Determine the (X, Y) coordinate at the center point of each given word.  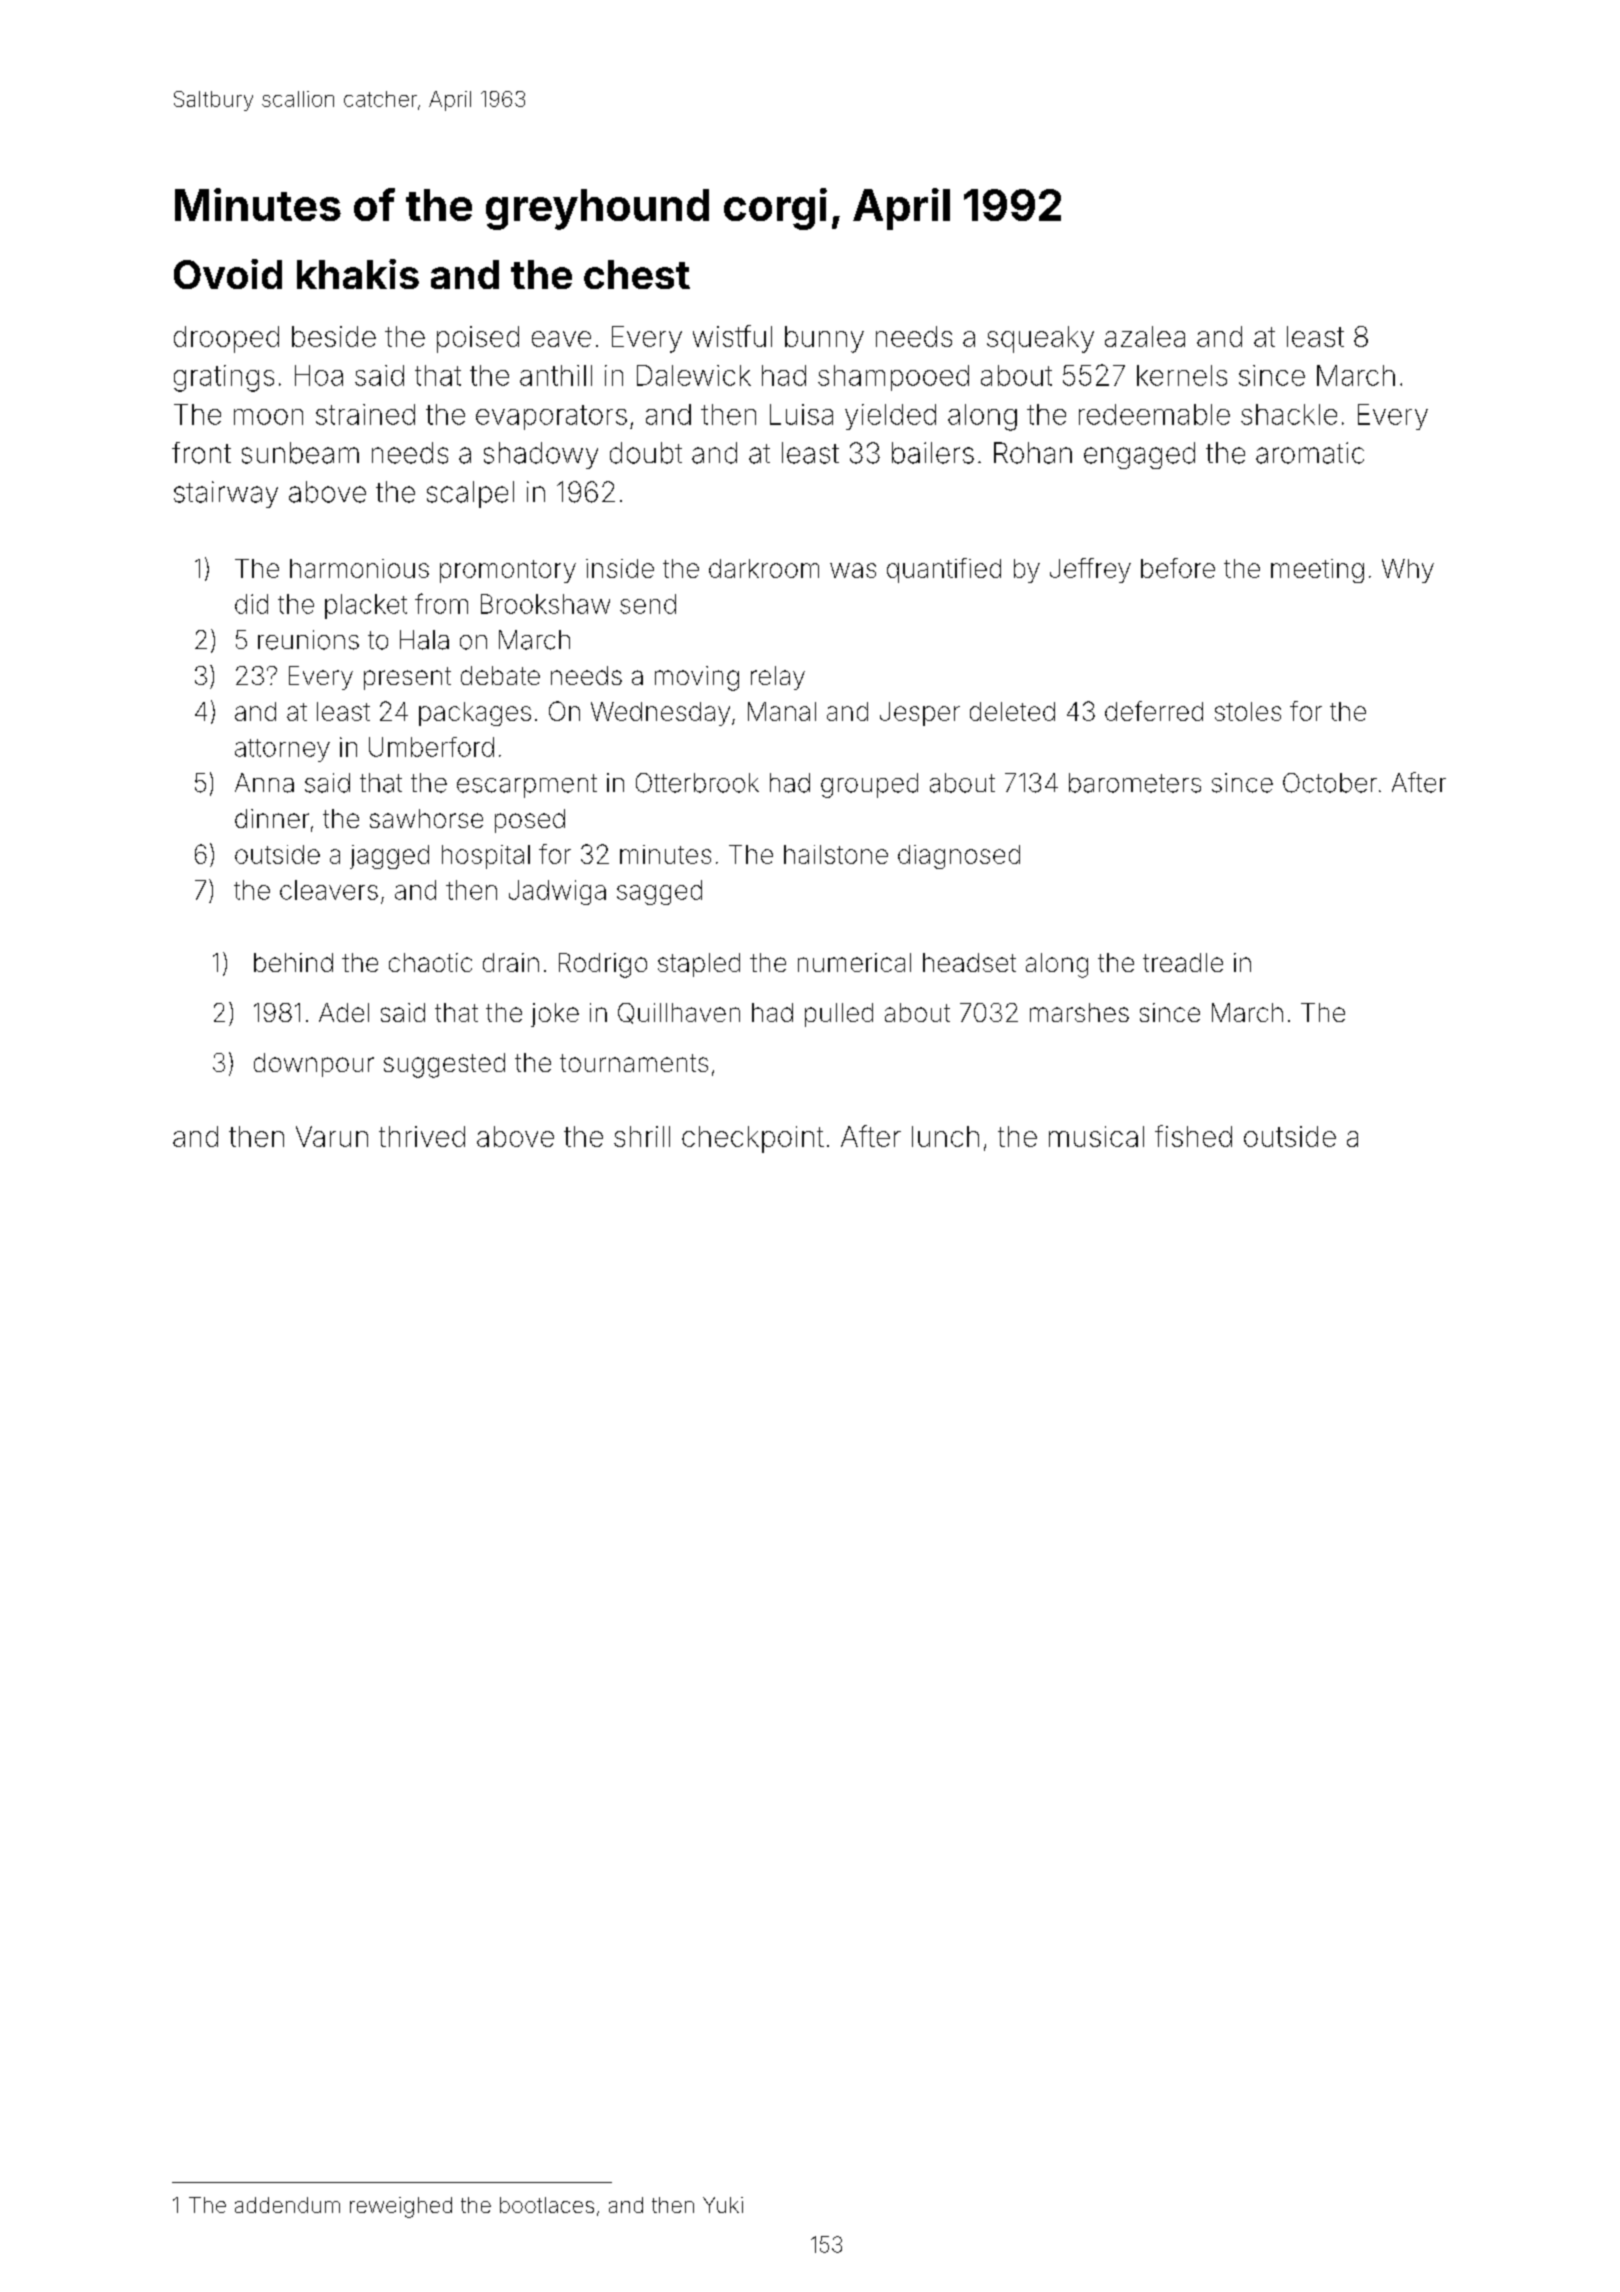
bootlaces (547, 2205)
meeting (1317, 571)
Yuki (723, 2205)
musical (1096, 1136)
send (648, 604)
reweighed (401, 2207)
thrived (422, 1136)
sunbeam (300, 453)
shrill (642, 1136)
